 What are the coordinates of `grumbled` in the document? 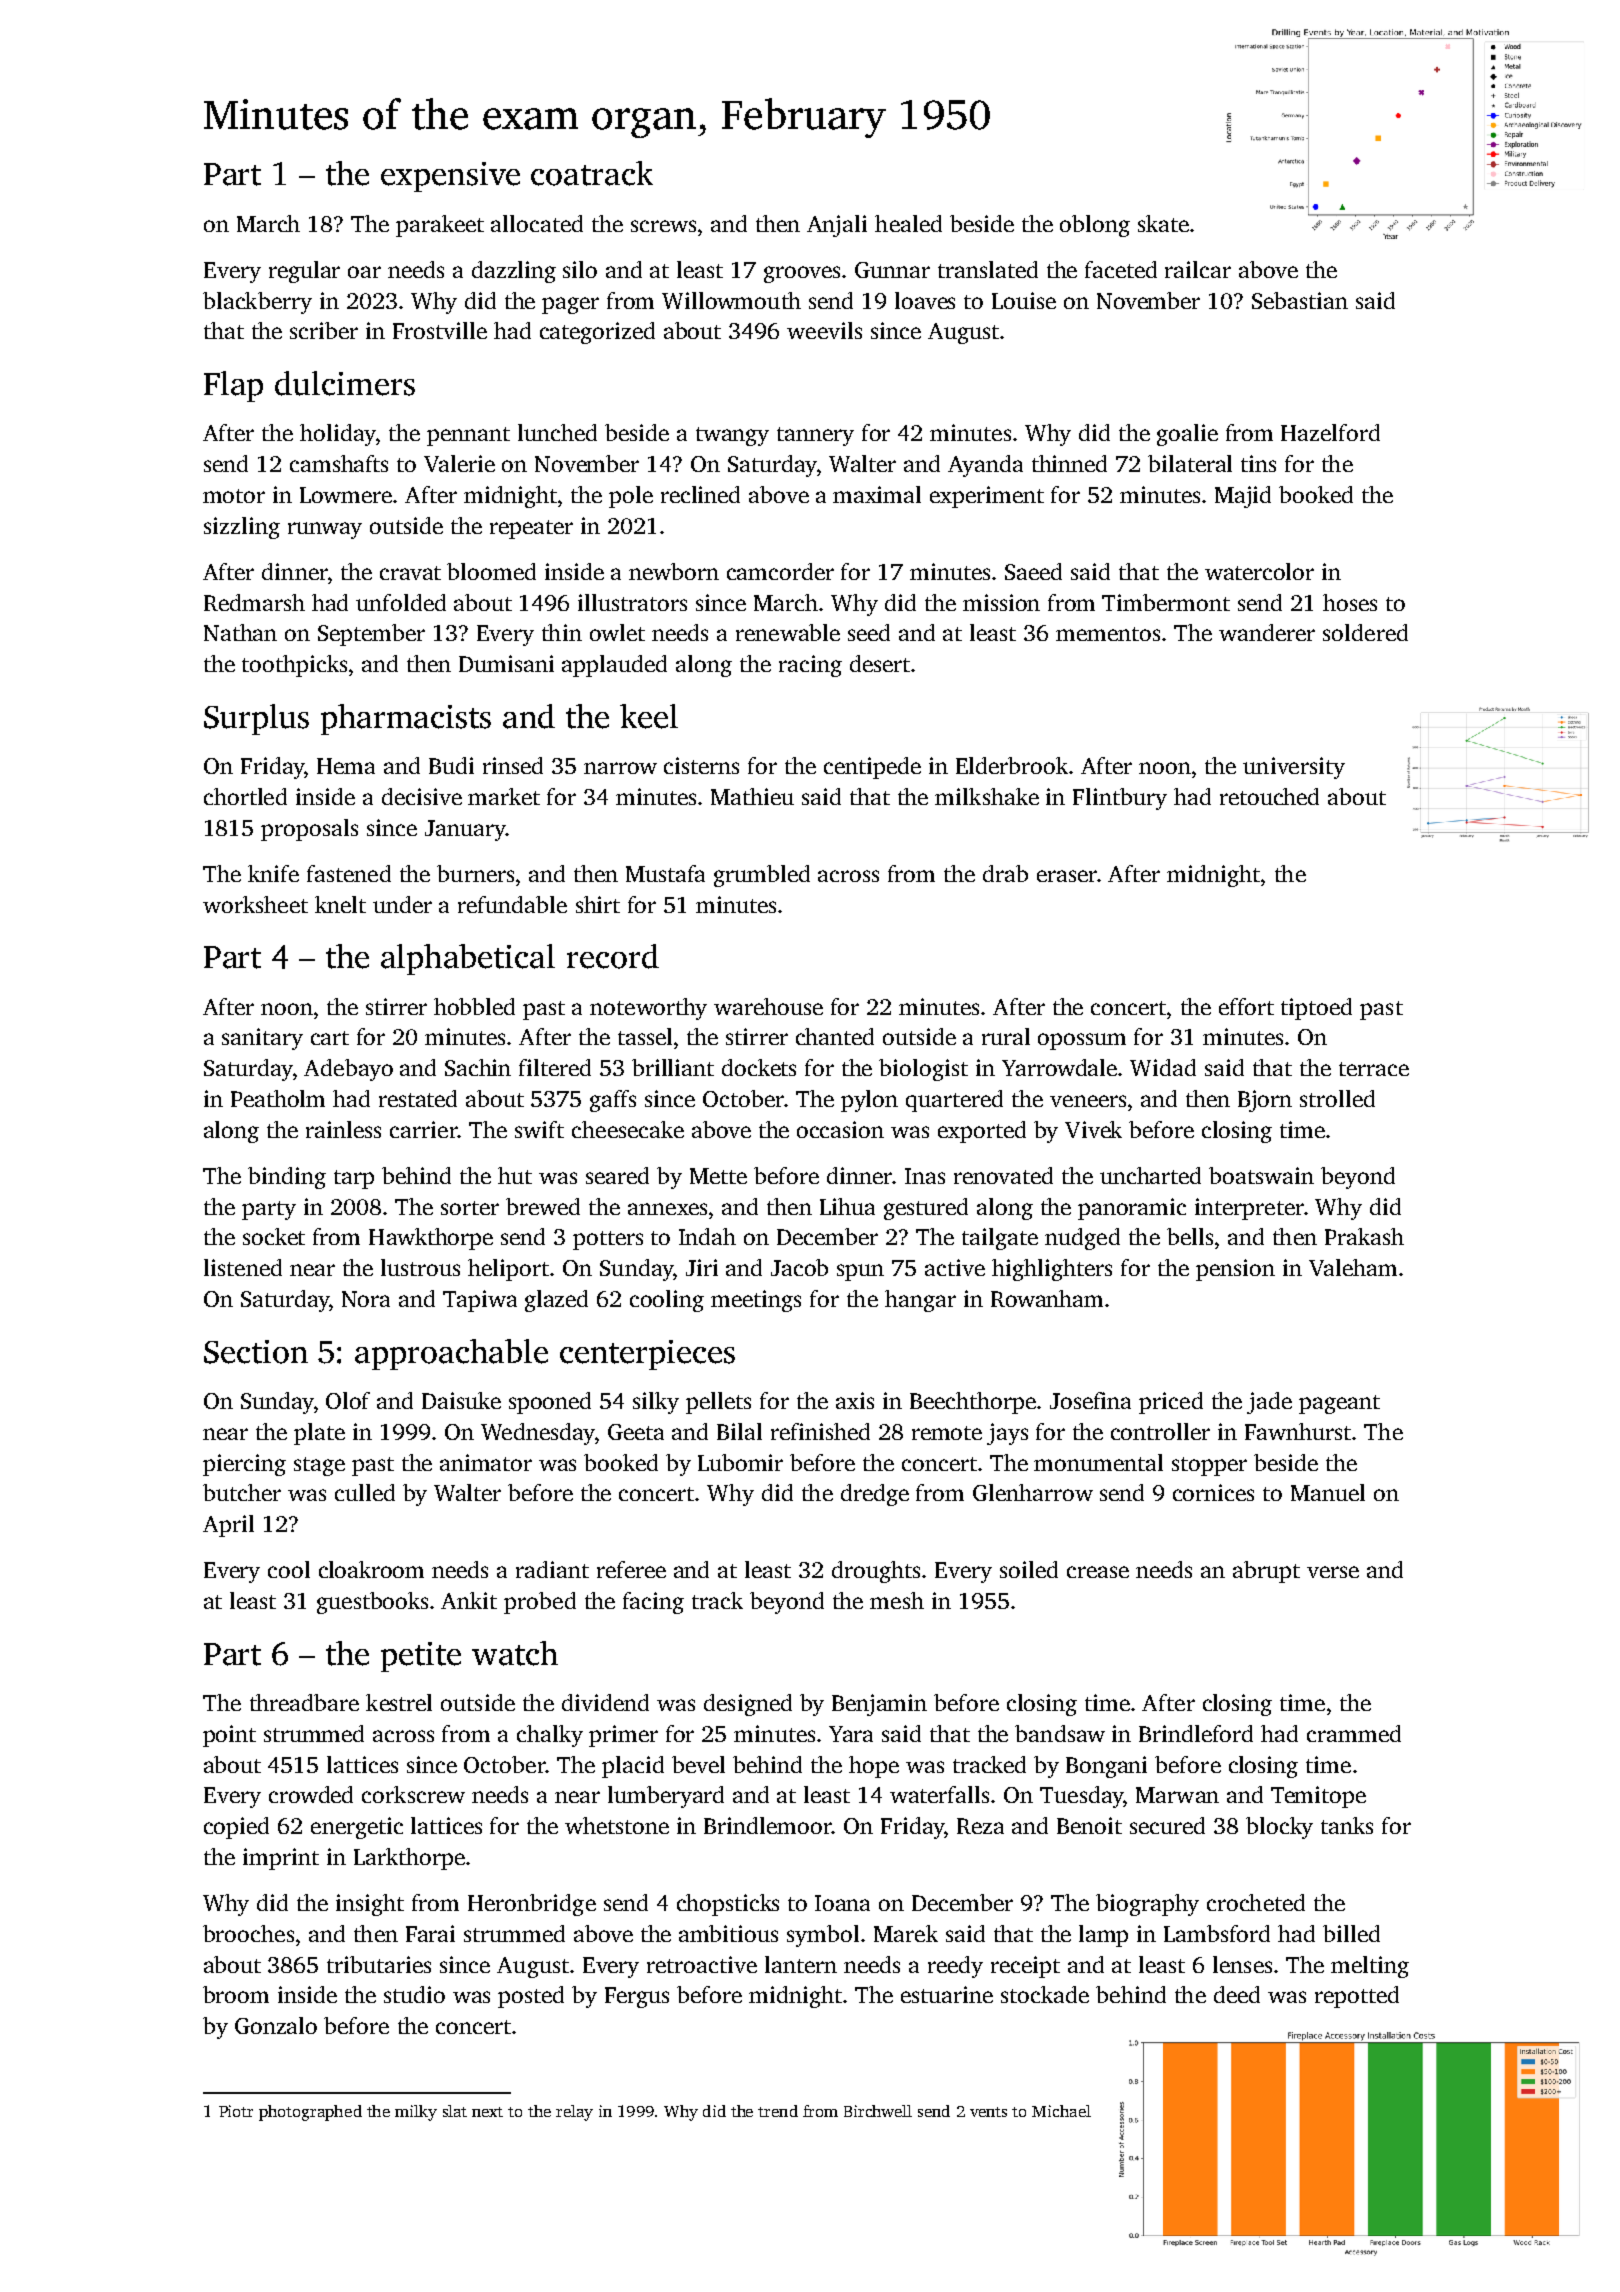 It's located at (762, 876).
